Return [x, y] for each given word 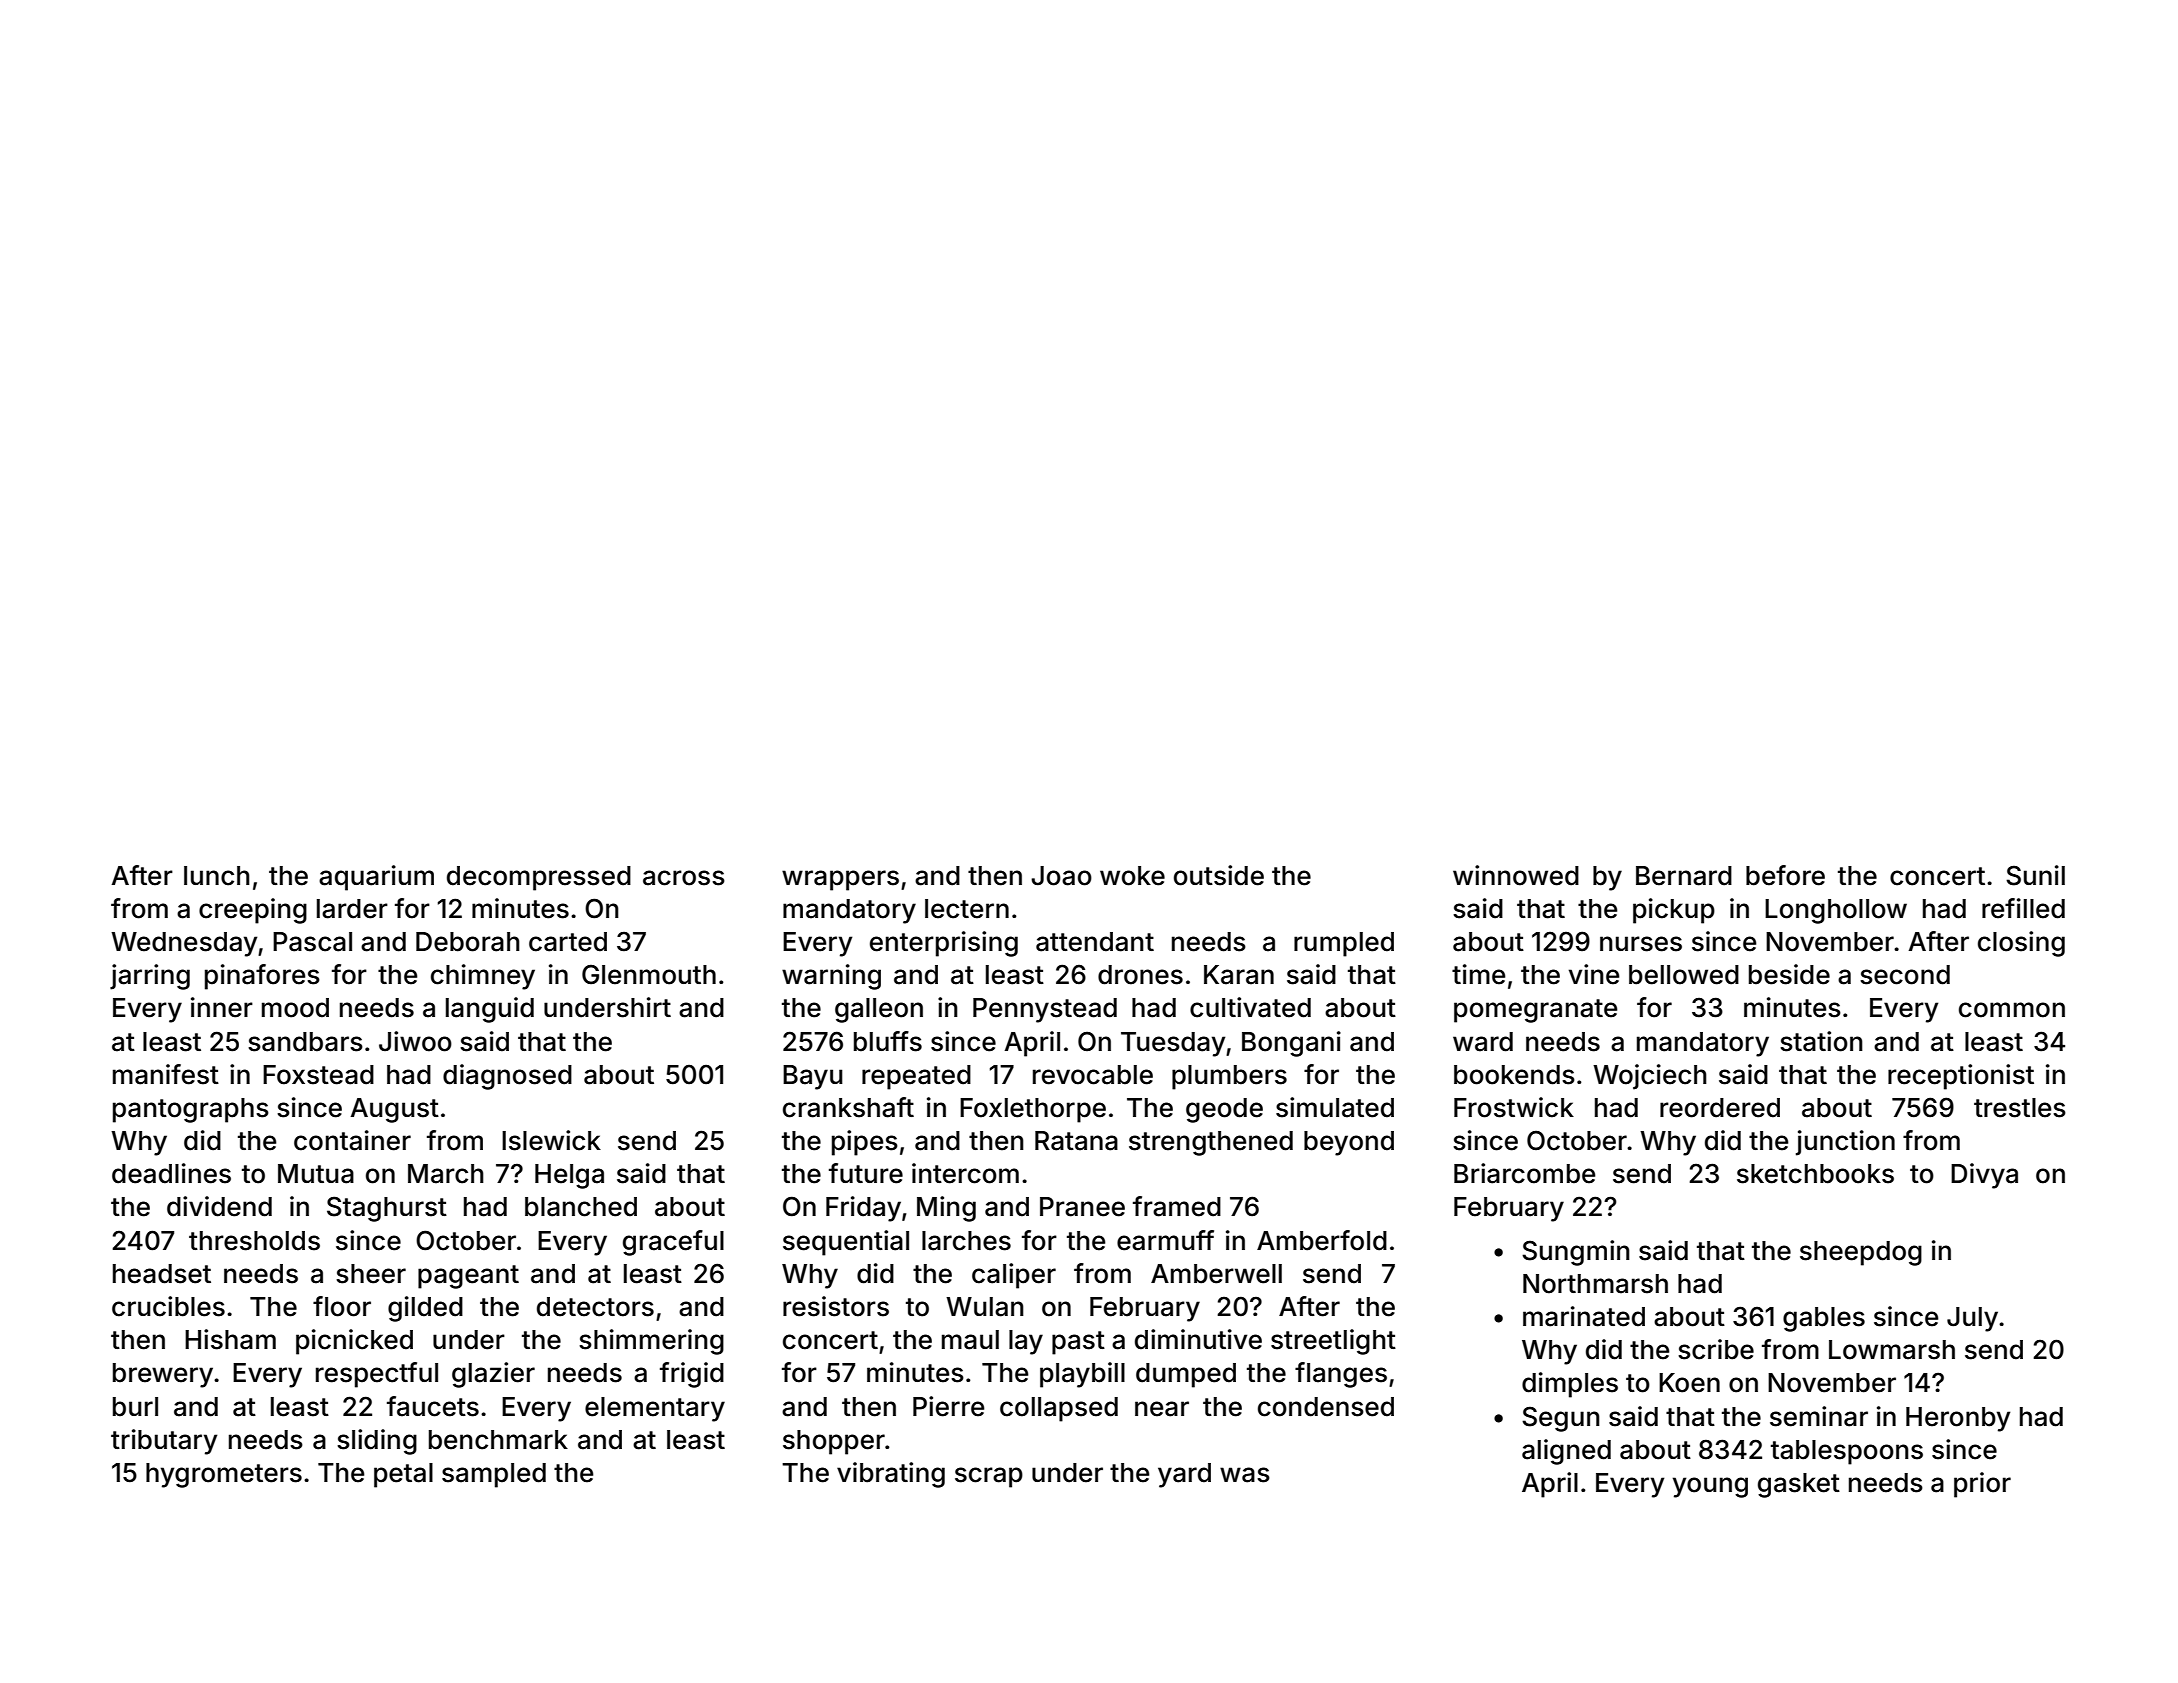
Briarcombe [1524, 1173]
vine [1594, 974]
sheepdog [1861, 1253]
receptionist [1961, 1077]
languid [490, 1010]
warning [831, 977]
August [394, 1110]
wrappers [840, 880]
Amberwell [1216, 1274]
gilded [425, 1309]
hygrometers [224, 1475]
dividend [219, 1206]
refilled [2023, 908]
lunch [217, 876]
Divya [1984, 1176]
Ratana [1076, 1141]
